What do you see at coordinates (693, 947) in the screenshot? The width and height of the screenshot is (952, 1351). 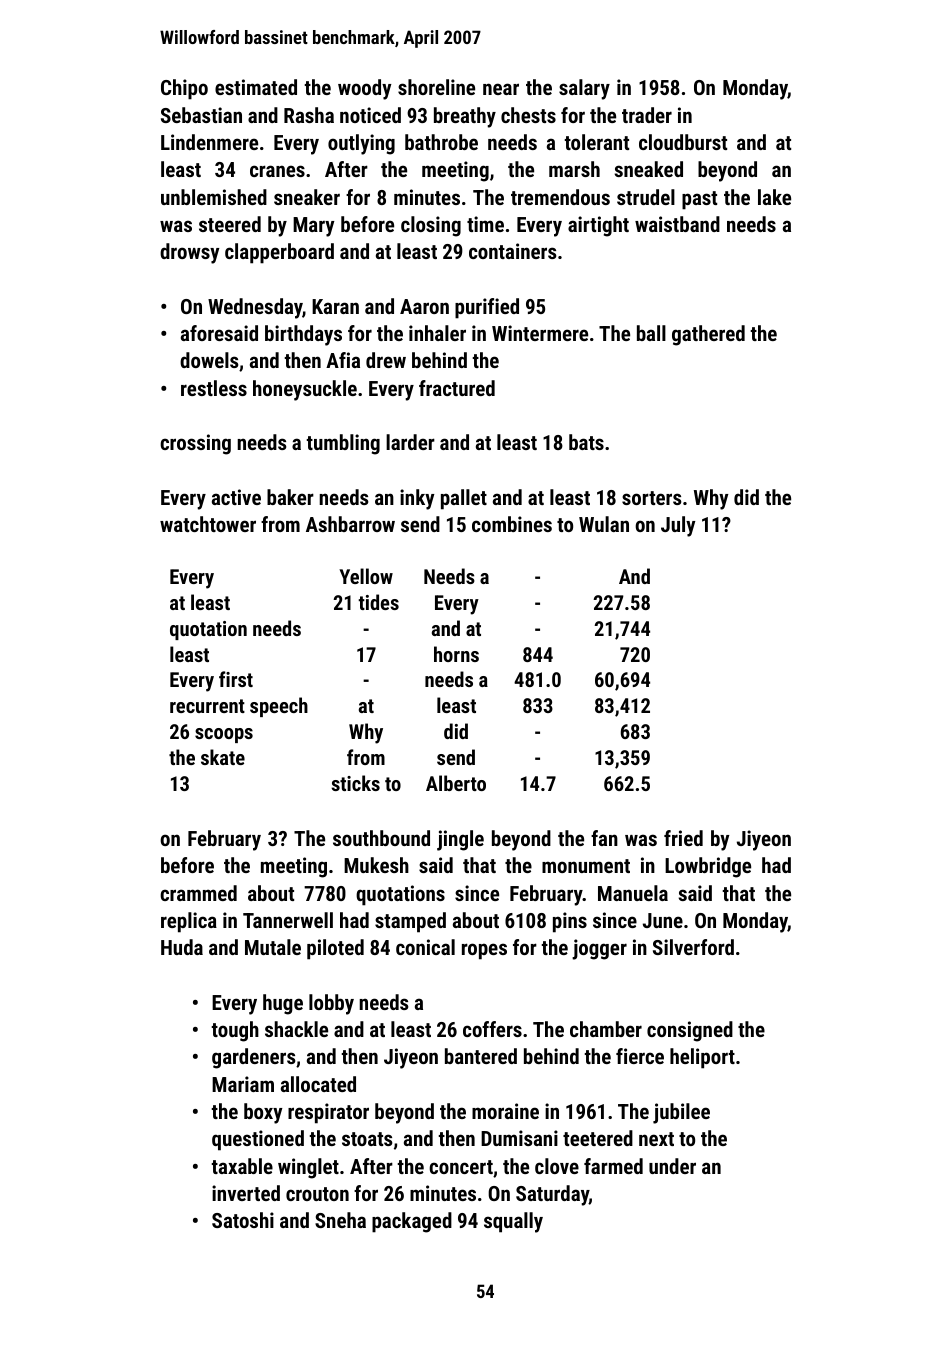 I see `Silverford` at bounding box center [693, 947].
